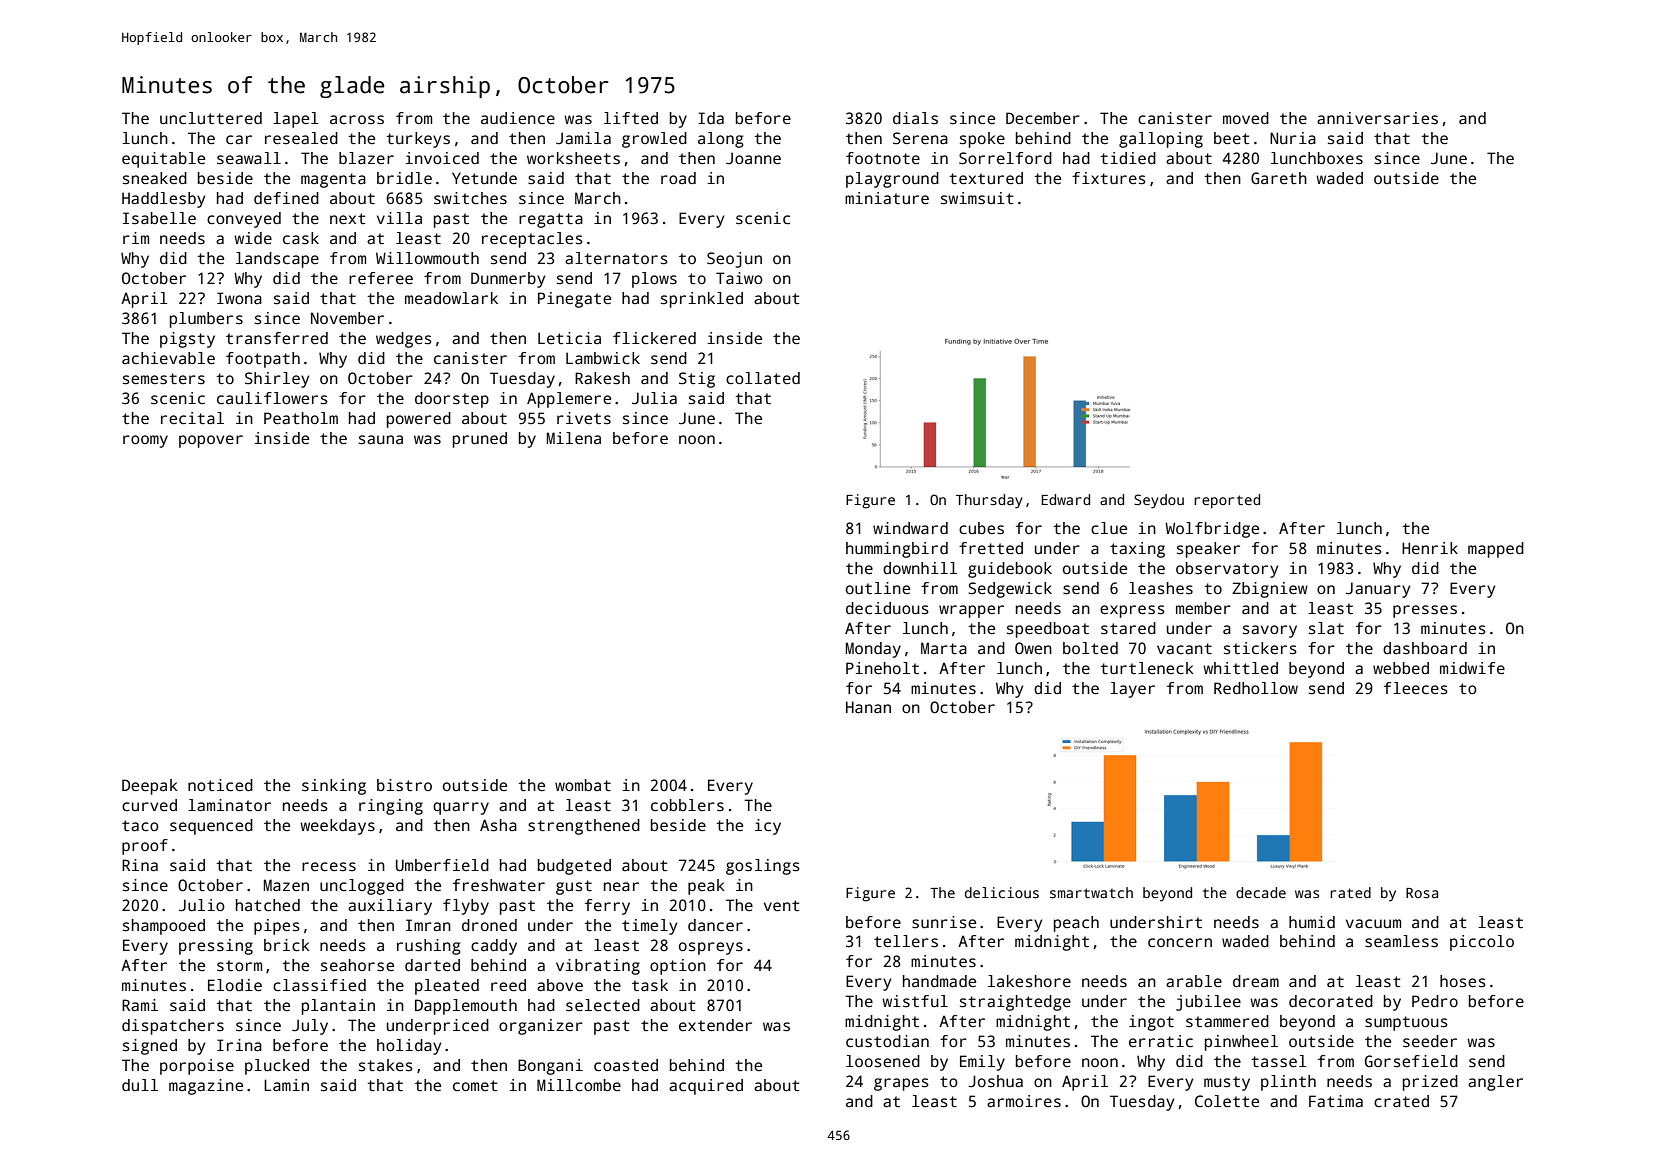 The width and height of the screenshot is (1655, 1170). Describe the element at coordinates (1377, 118) in the screenshot. I see `anniversaries` at that location.
